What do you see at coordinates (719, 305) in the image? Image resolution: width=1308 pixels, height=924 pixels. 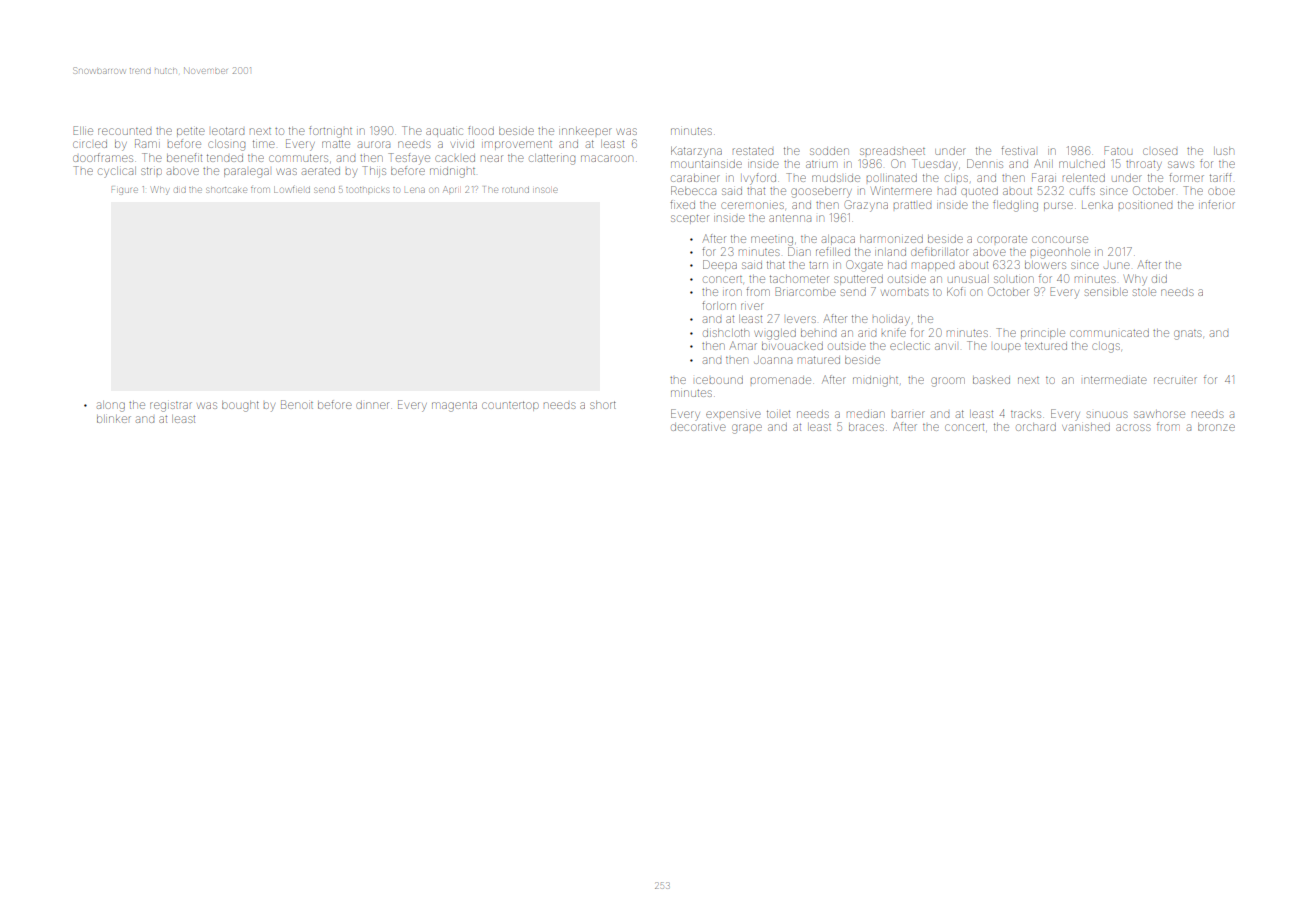 I see `forlorn` at bounding box center [719, 305].
